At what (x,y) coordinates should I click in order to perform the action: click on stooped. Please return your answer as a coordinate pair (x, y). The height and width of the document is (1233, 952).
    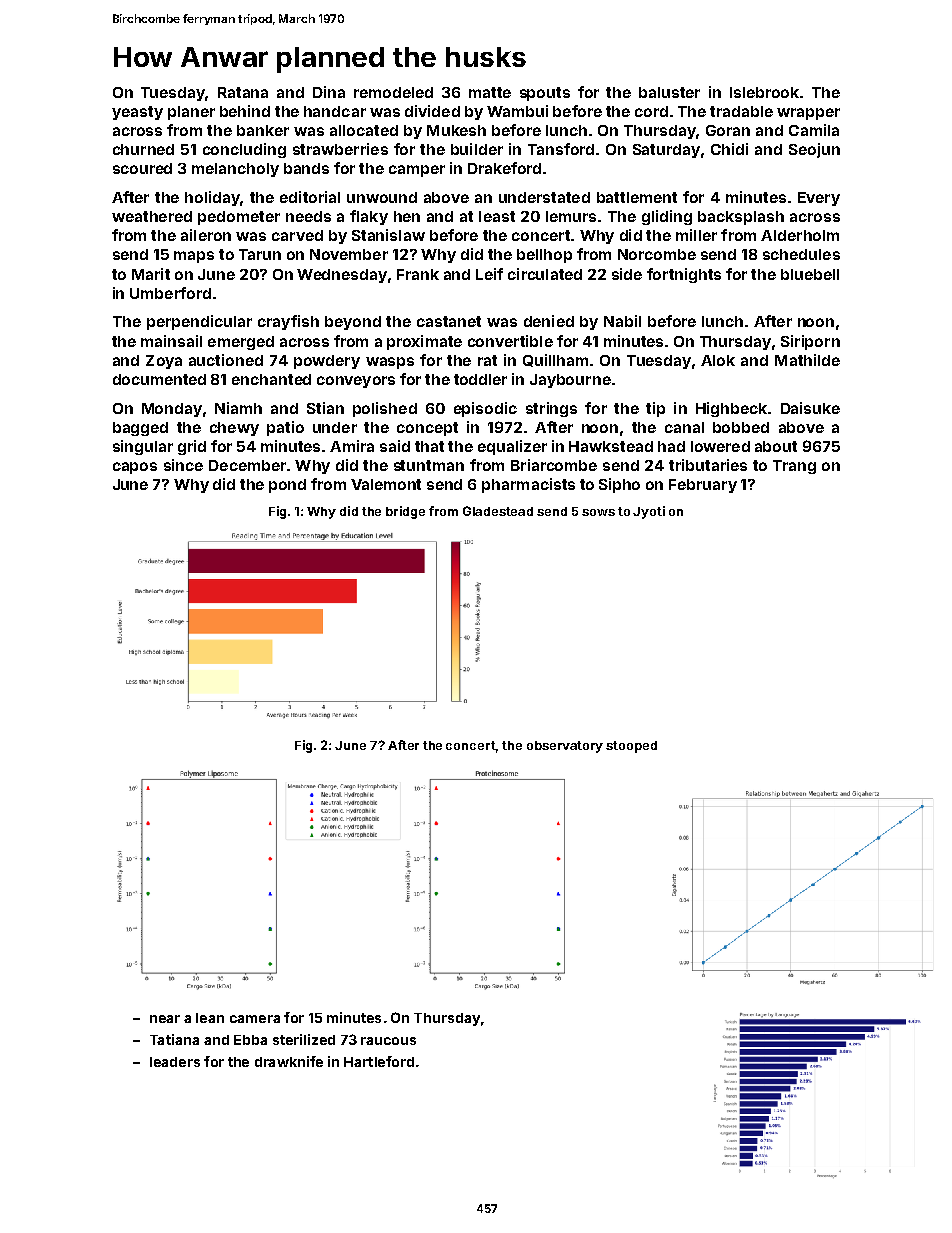
    Looking at the image, I should click on (631, 747).
